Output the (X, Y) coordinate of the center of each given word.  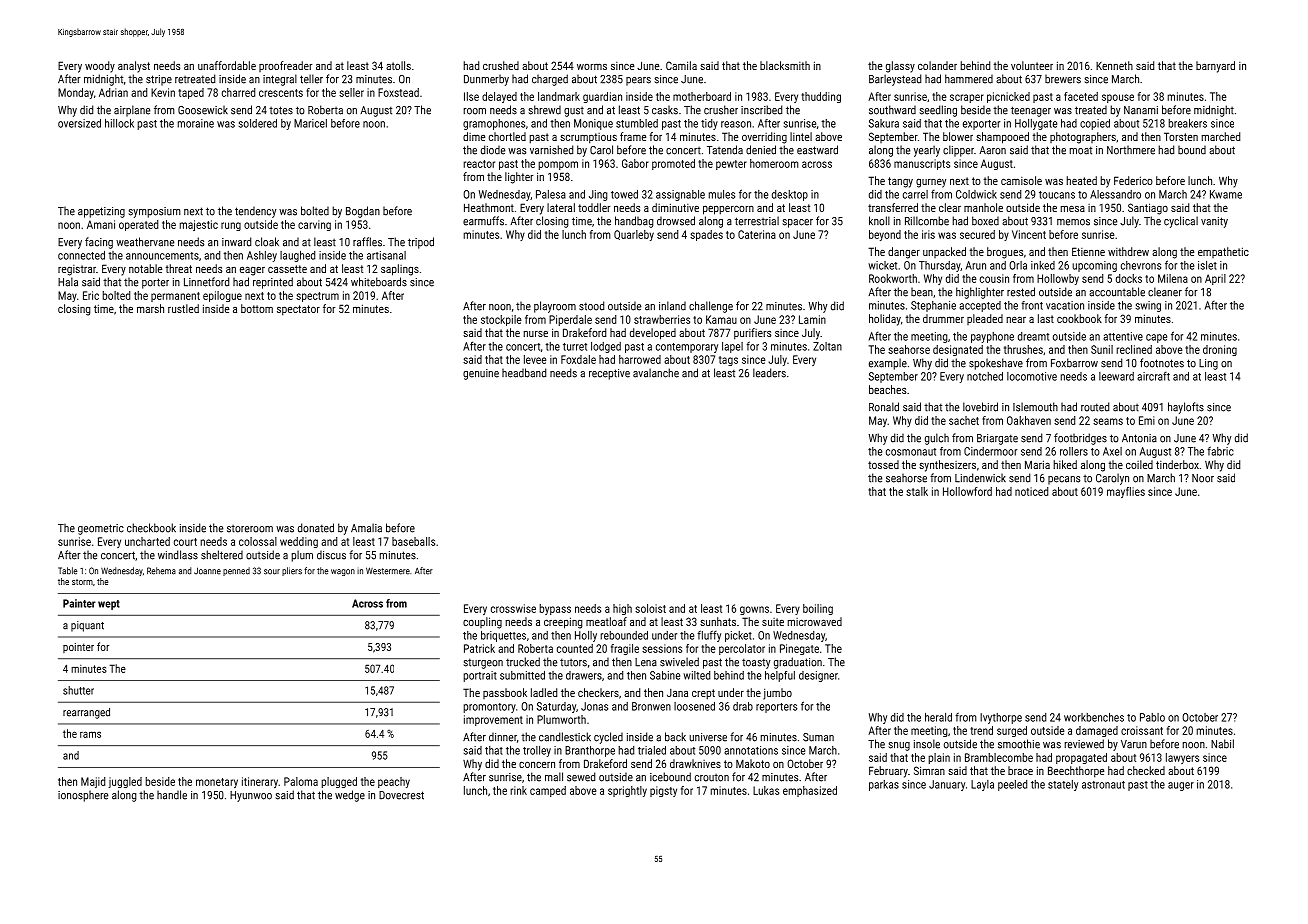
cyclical (1181, 222)
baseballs (413, 541)
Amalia (366, 528)
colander (937, 65)
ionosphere (83, 796)
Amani (101, 224)
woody (100, 67)
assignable (680, 195)
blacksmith (785, 65)
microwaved (815, 621)
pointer (78, 648)
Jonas (594, 706)
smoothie (1019, 744)
